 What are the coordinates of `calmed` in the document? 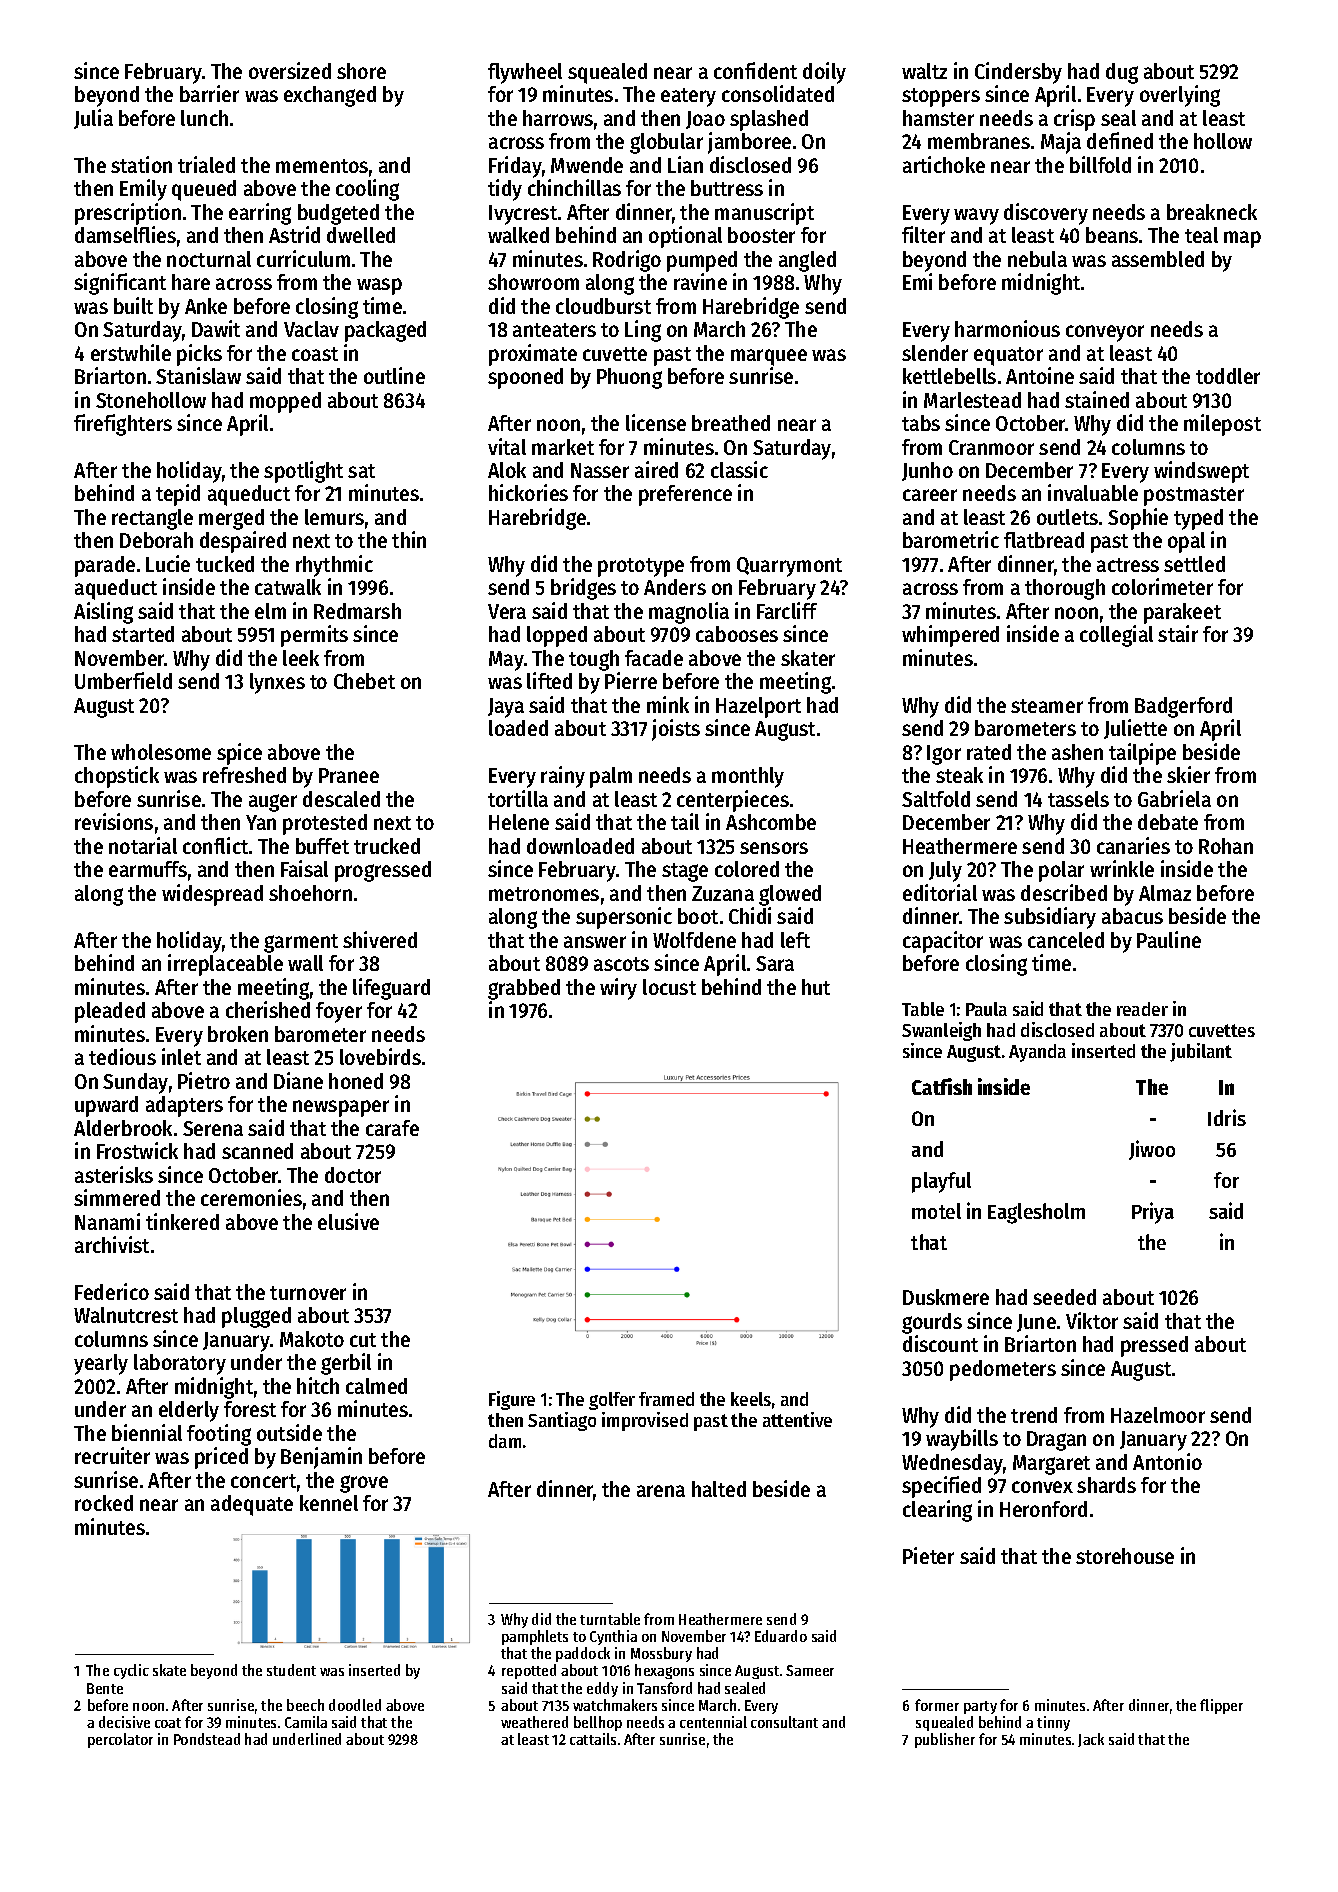 It's located at (376, 1386).
